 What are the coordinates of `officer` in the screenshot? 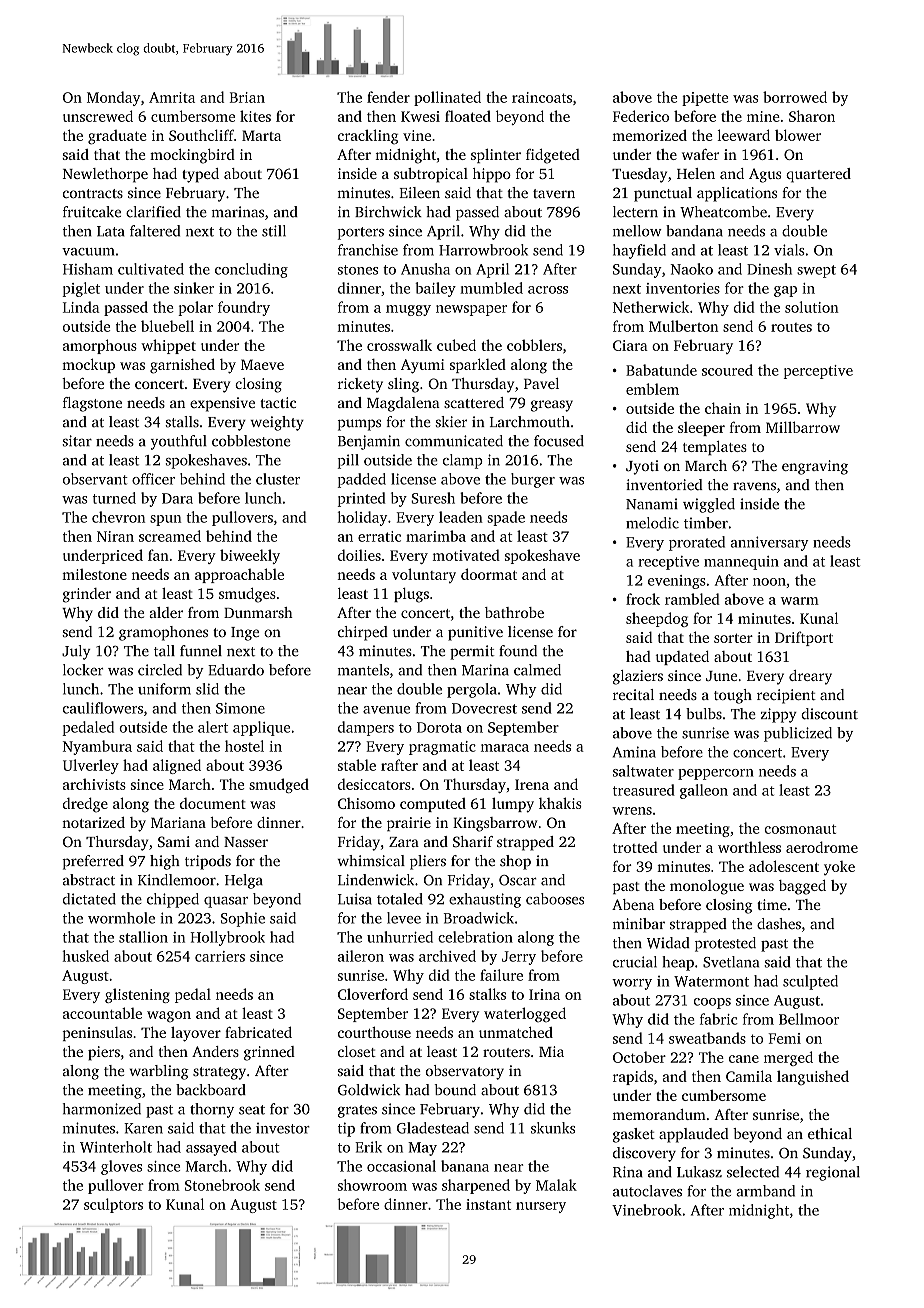 It's located at (153, 479).
